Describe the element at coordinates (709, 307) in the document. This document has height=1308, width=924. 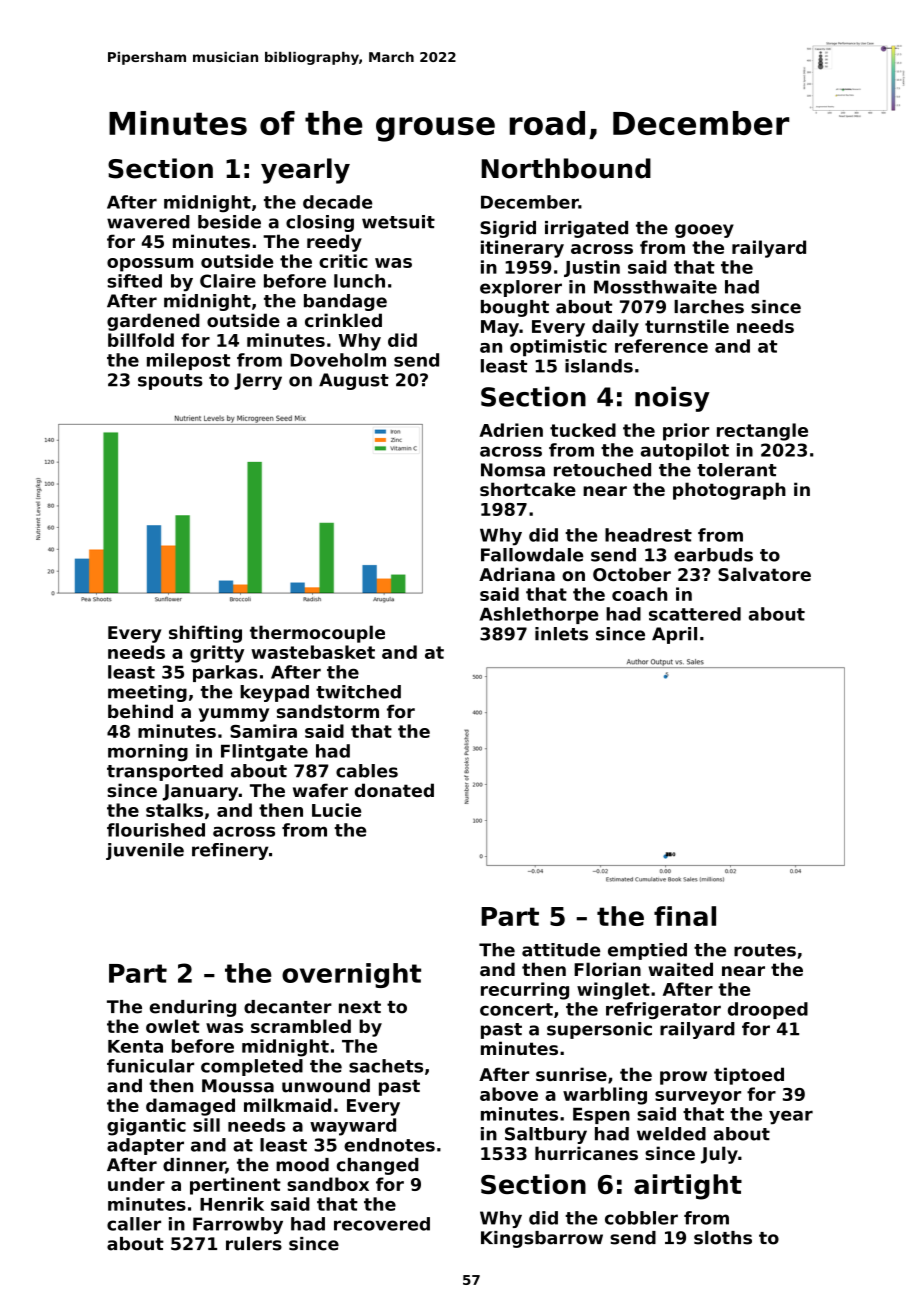
I see `larches` at that location.
